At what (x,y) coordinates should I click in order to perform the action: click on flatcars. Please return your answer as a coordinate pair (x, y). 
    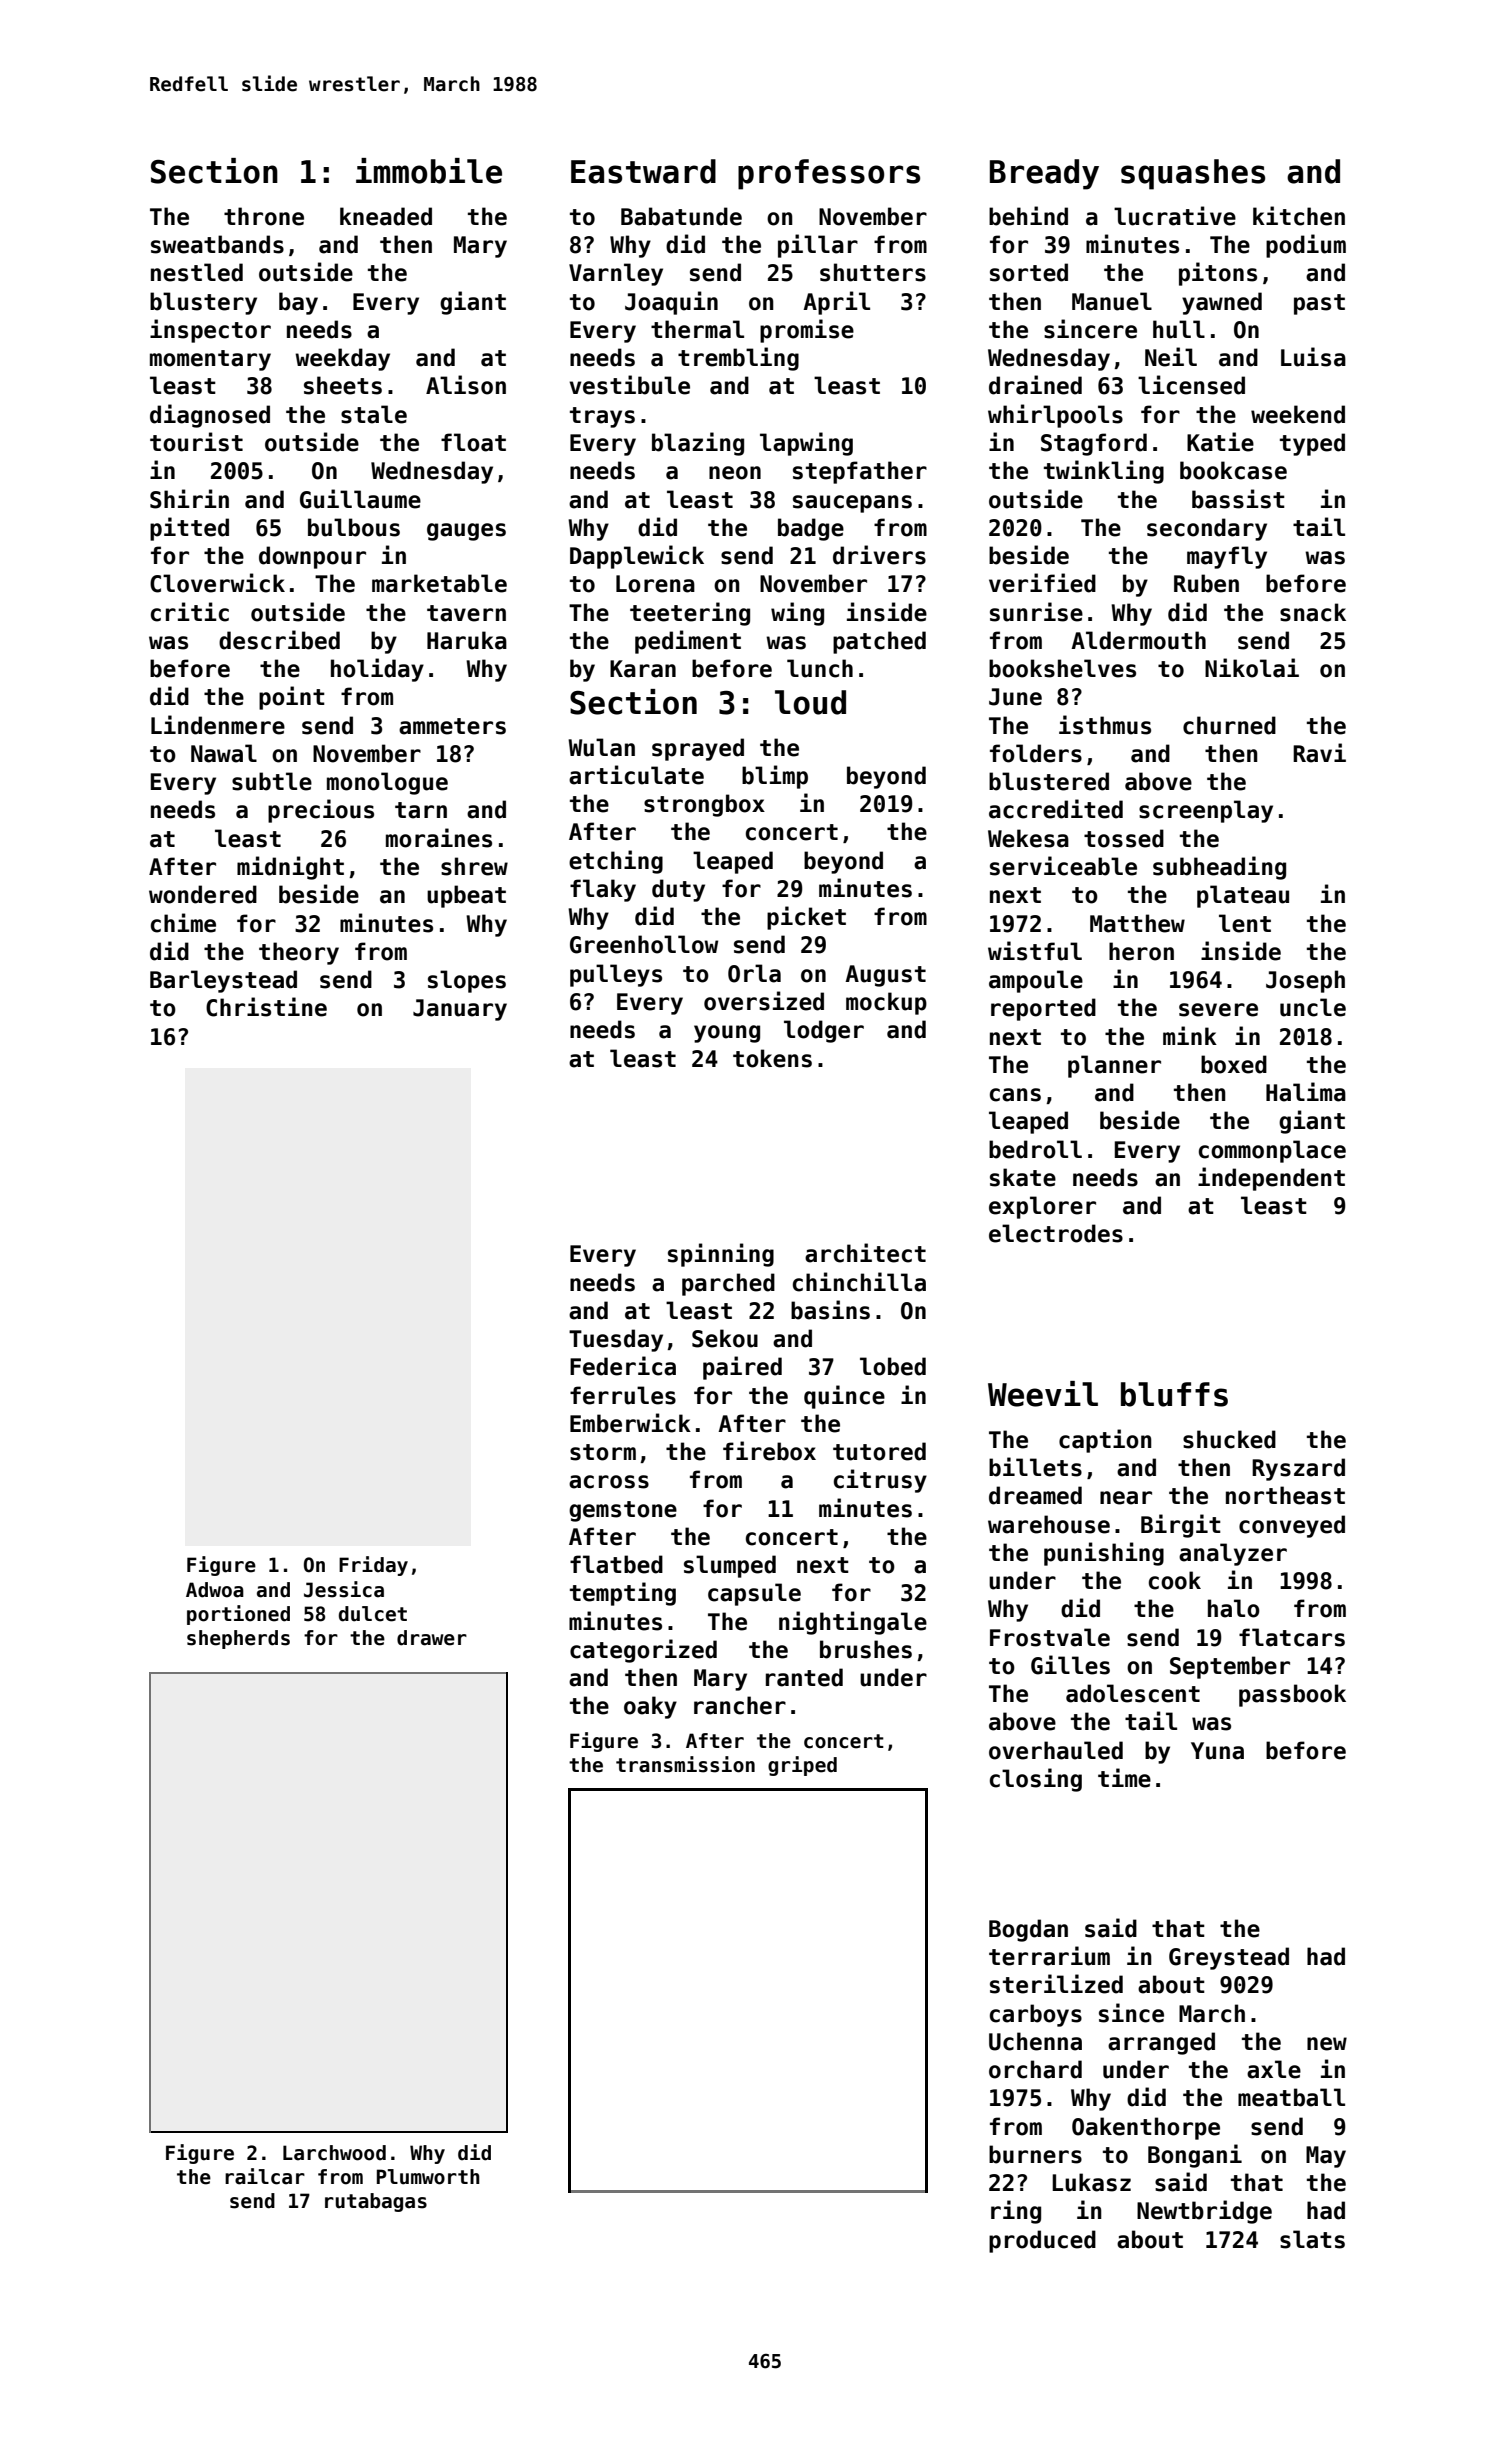
    Looking at the image, I should click on (1292, 1637).
